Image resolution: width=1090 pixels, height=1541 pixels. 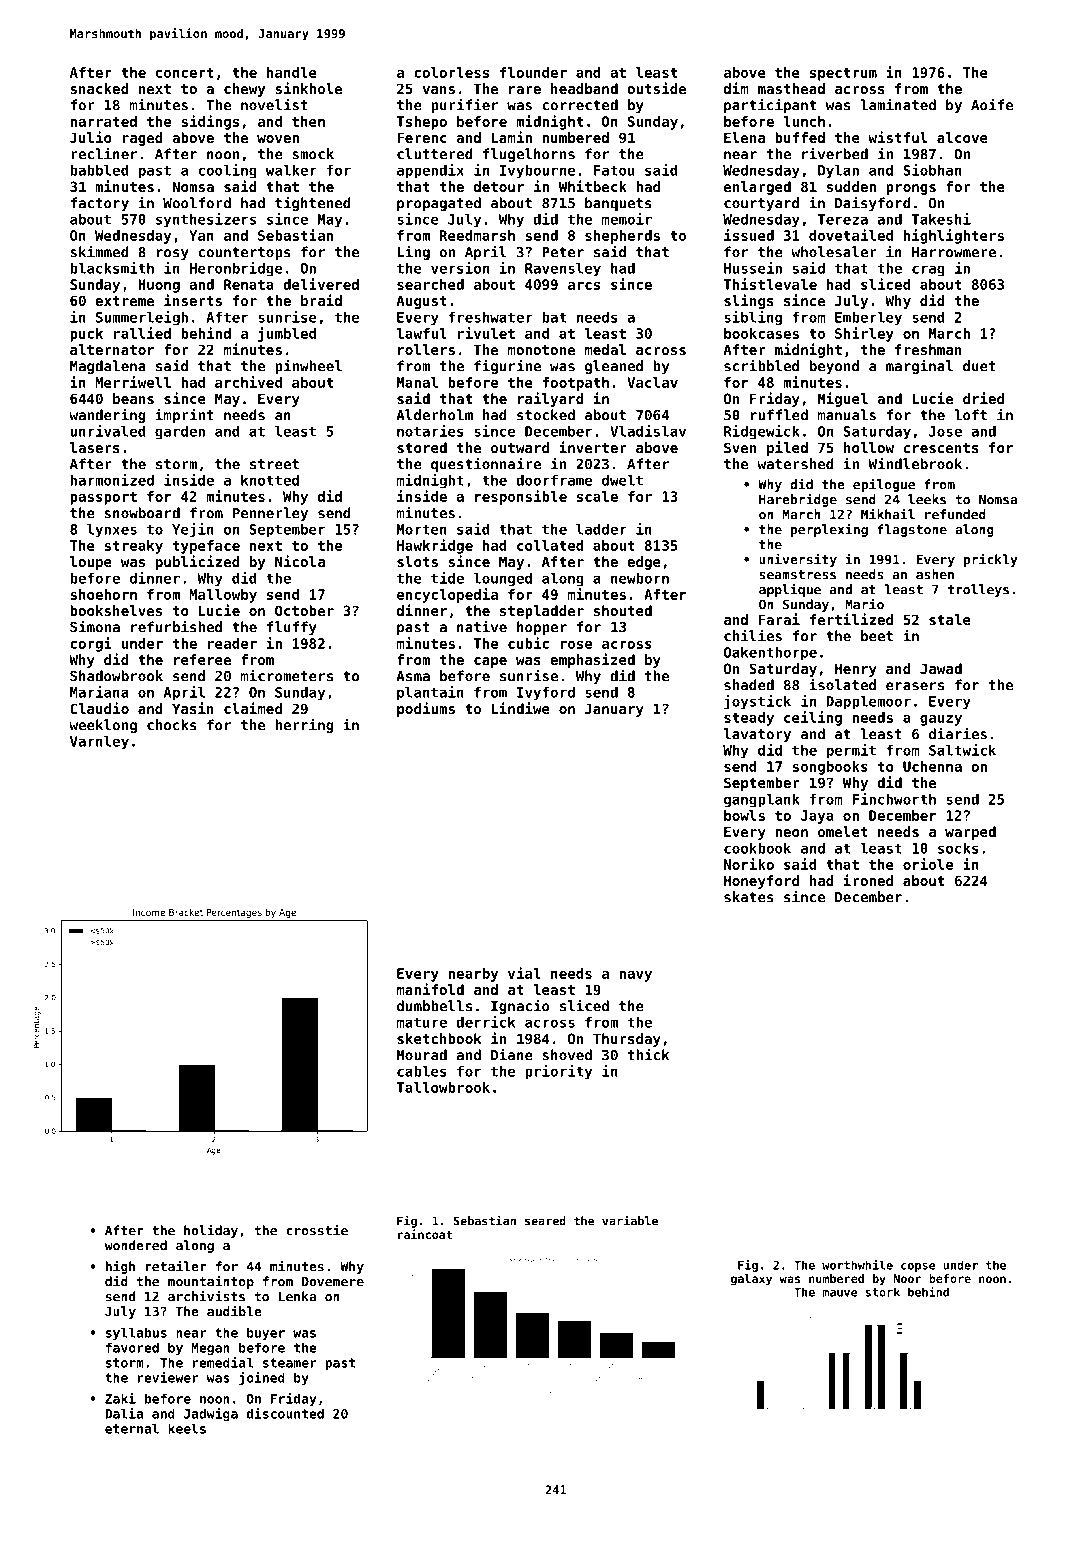 What do you see at coordinates (185, 73) in the image?
I see `concert` at bounding box center [185, 73].
